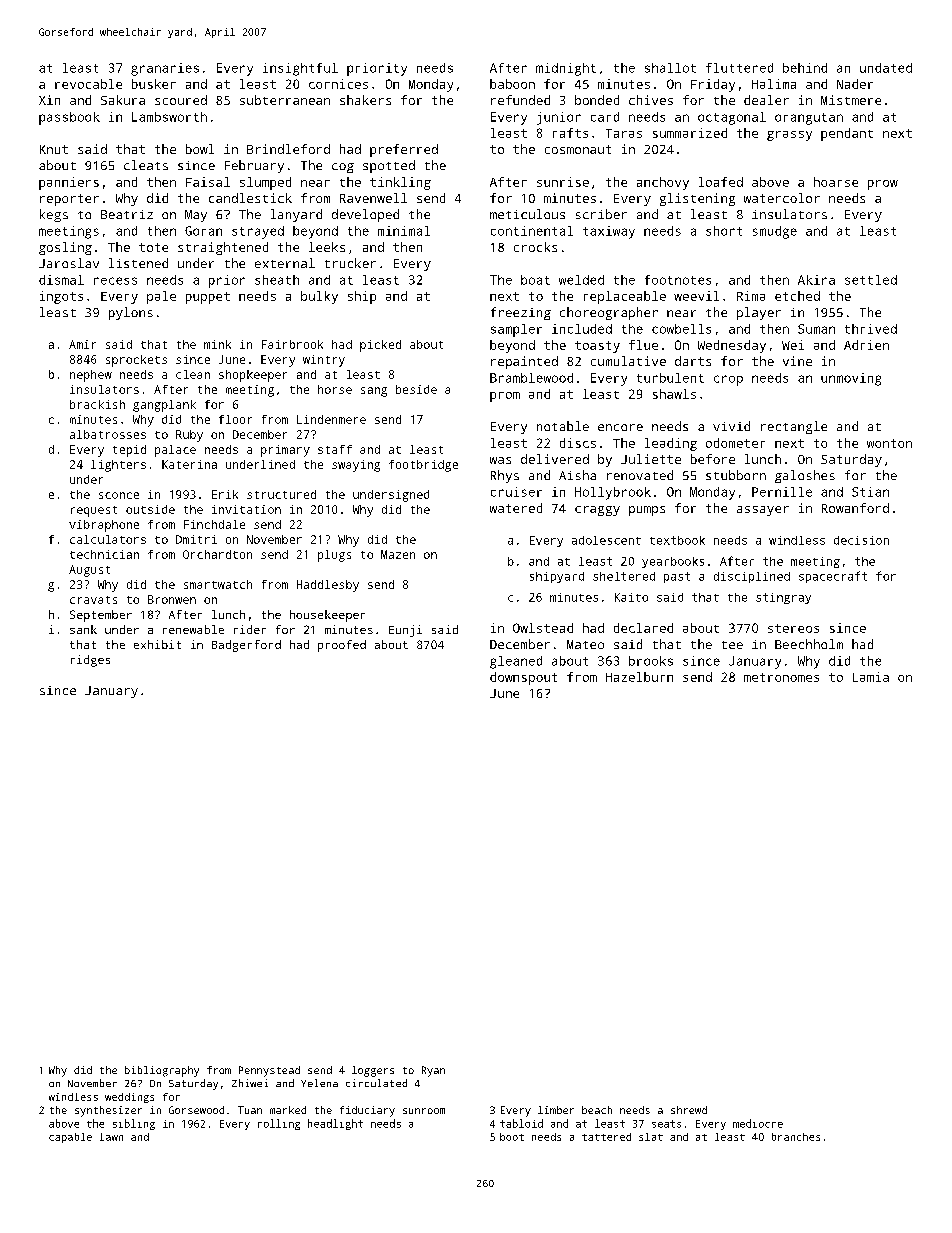  Describe the element at coordinates (836, 182) in the page. I see `hoarse` at that location.
